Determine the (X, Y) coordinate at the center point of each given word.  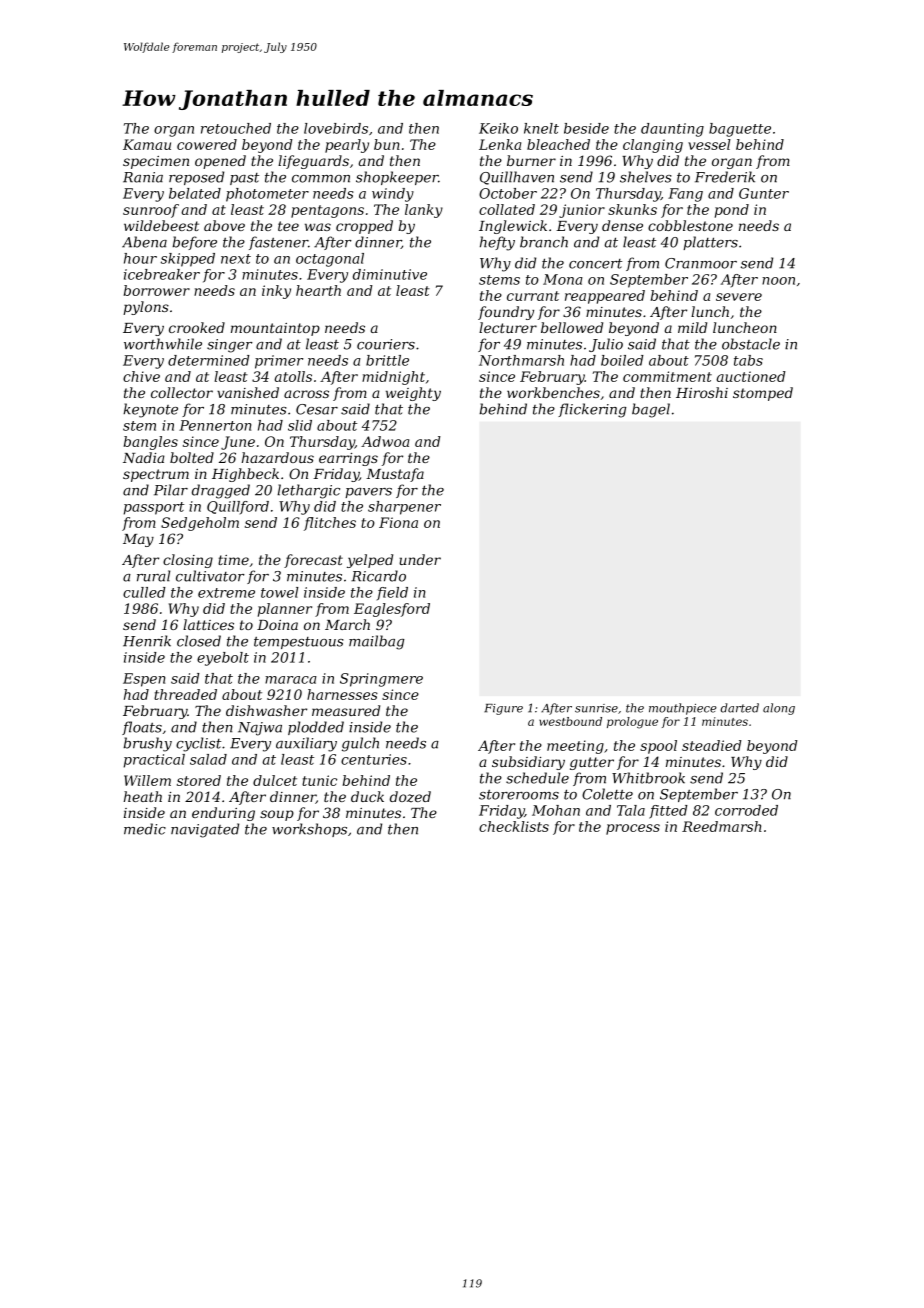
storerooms (519, 795)
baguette (740, 130)
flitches (330, 524)
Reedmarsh (722, 826)
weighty (413, 394)
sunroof (151, 211)
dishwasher (266, 710)
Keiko (498, 128)
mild (692, 327)
